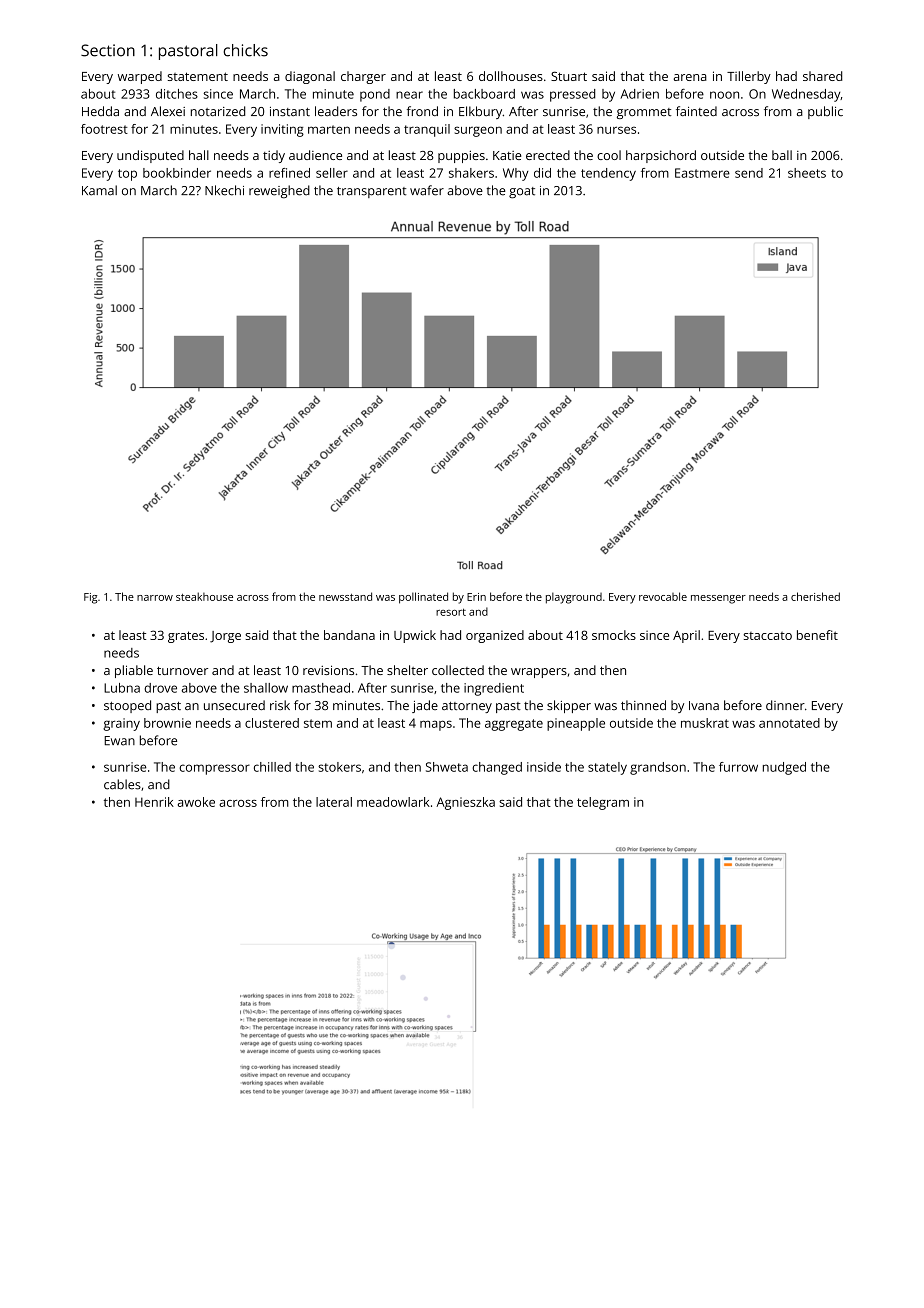 The width and height of the image is (924, 1308). I want to click on goat, so click(522, 193).
